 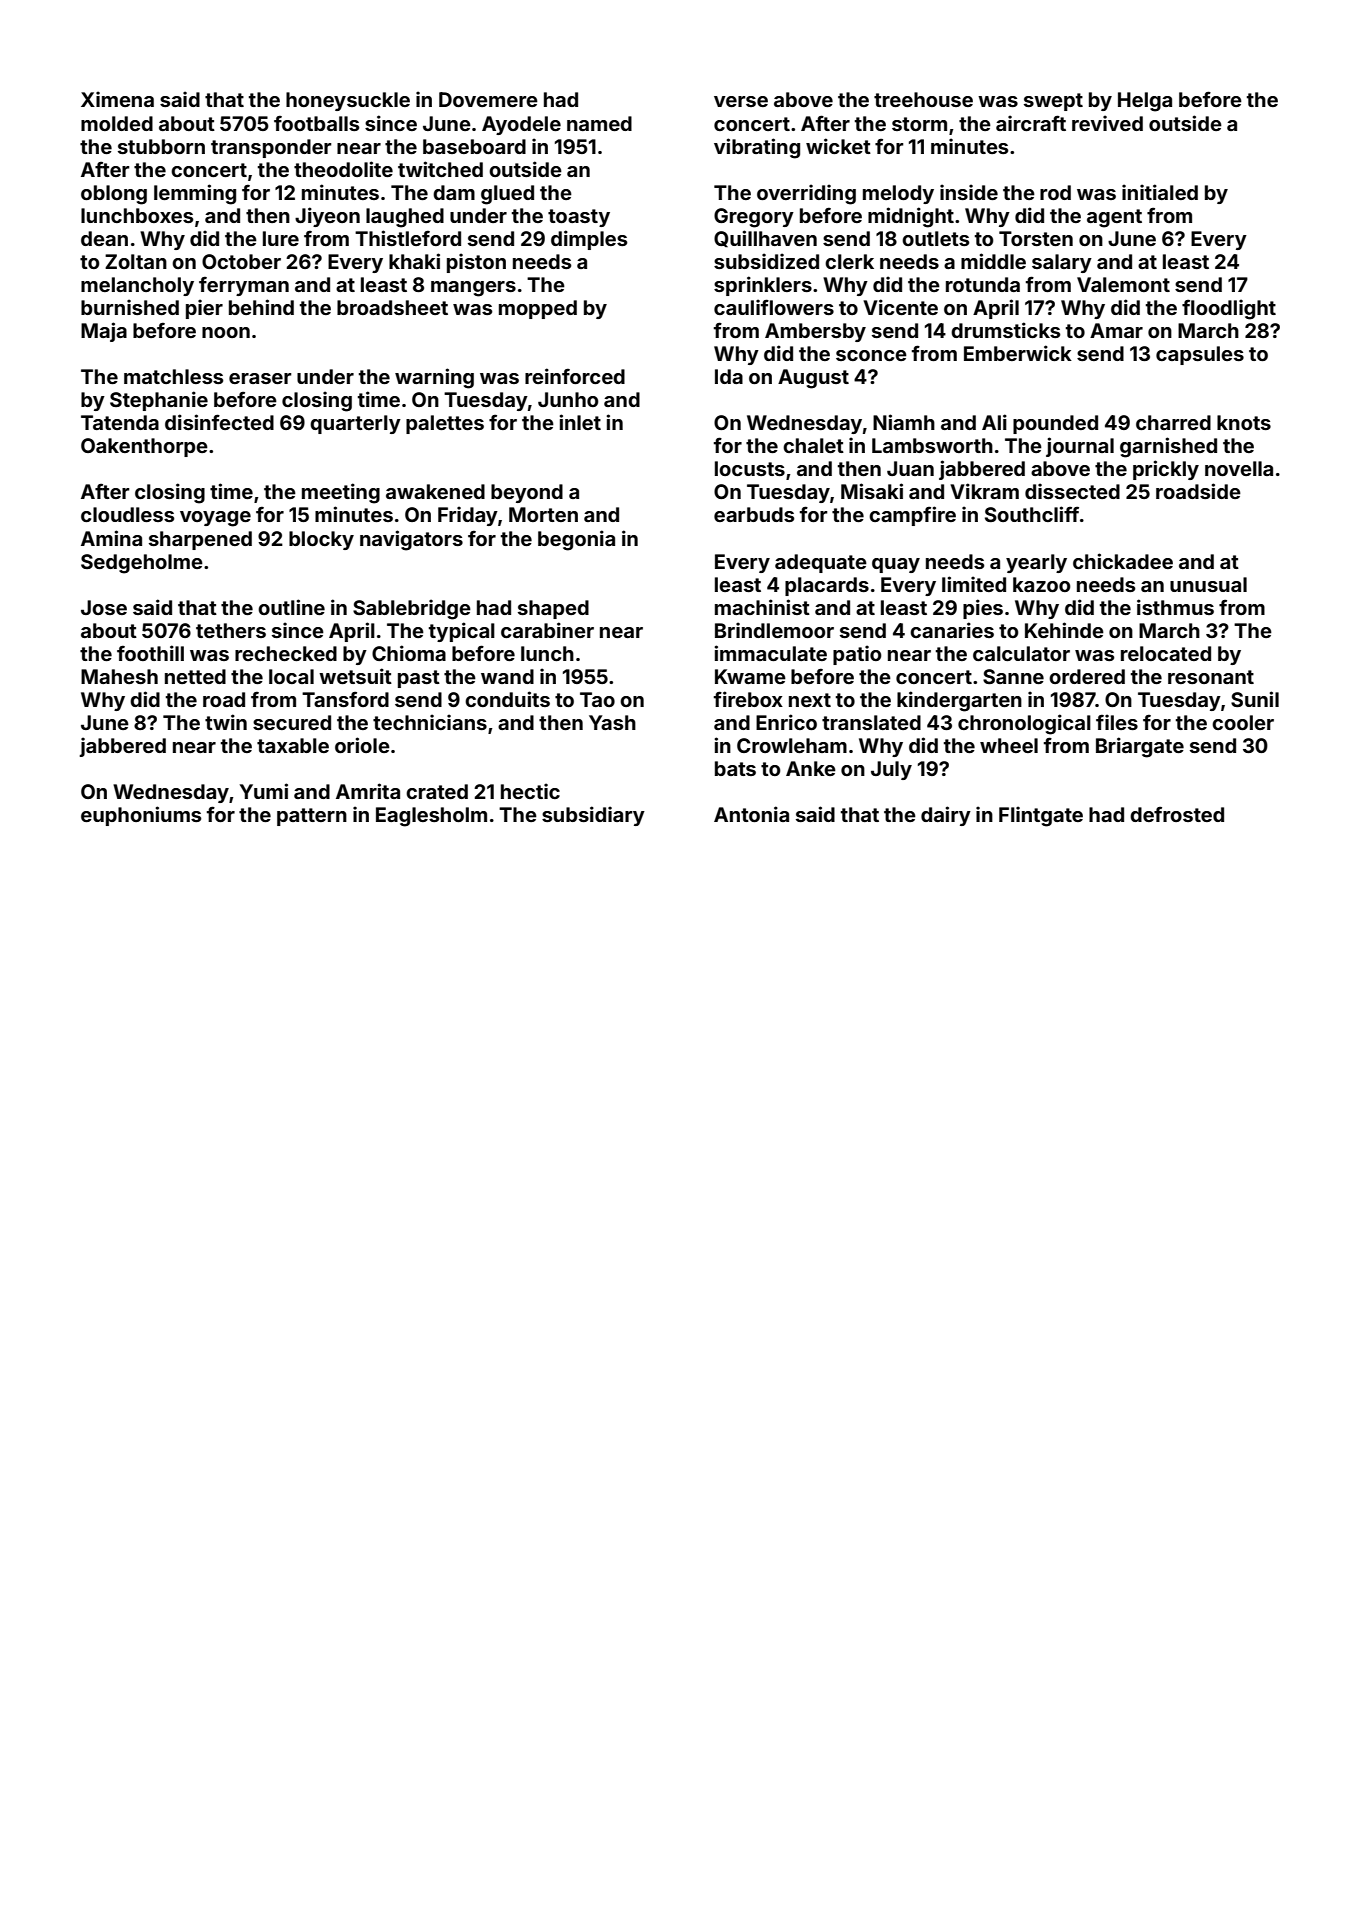 I want to click on cloudless, so click(x=127, y=514).
